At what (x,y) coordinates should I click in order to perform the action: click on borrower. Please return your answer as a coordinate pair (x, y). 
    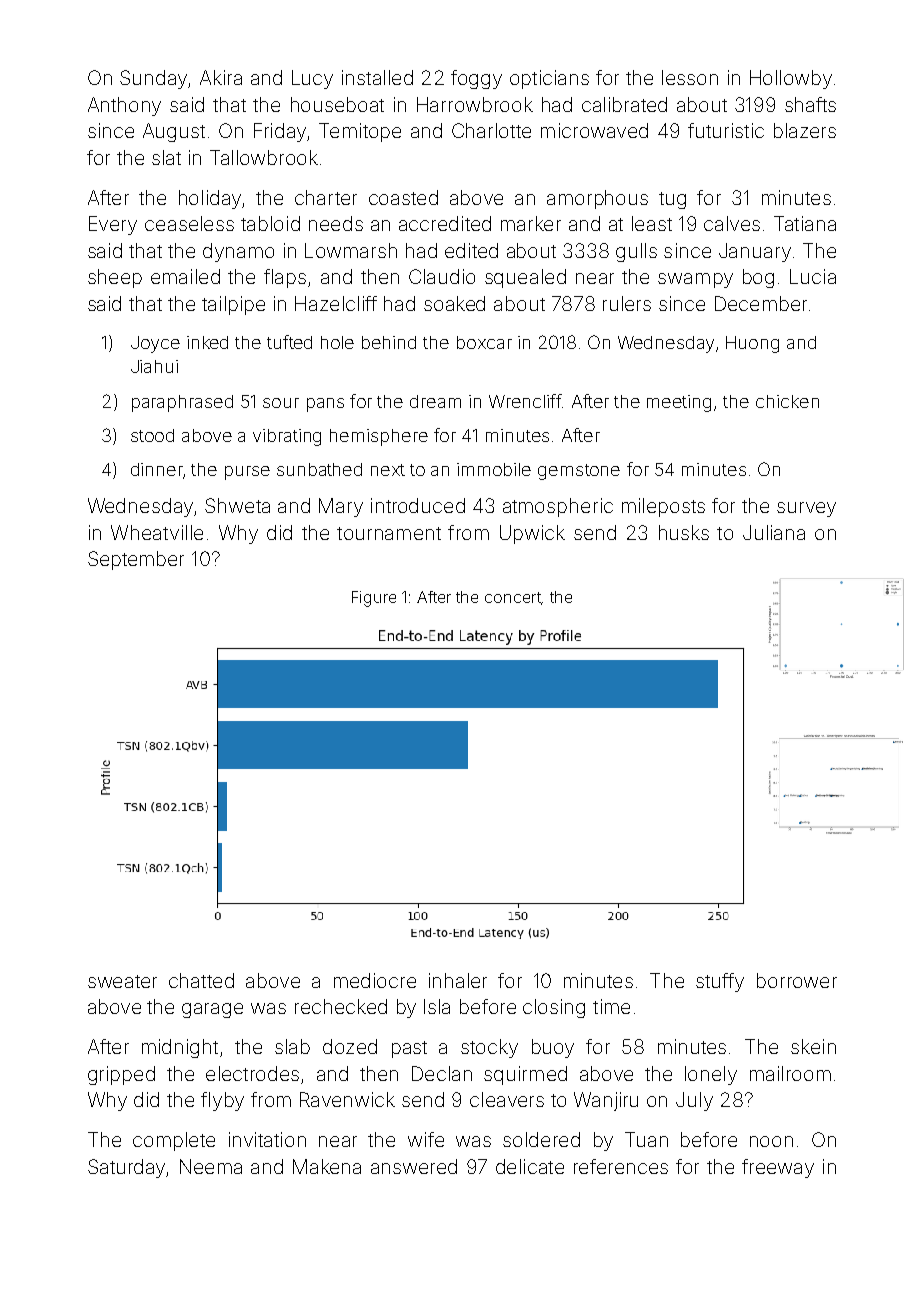
    Looking at the image, I should click on (797, 980).
